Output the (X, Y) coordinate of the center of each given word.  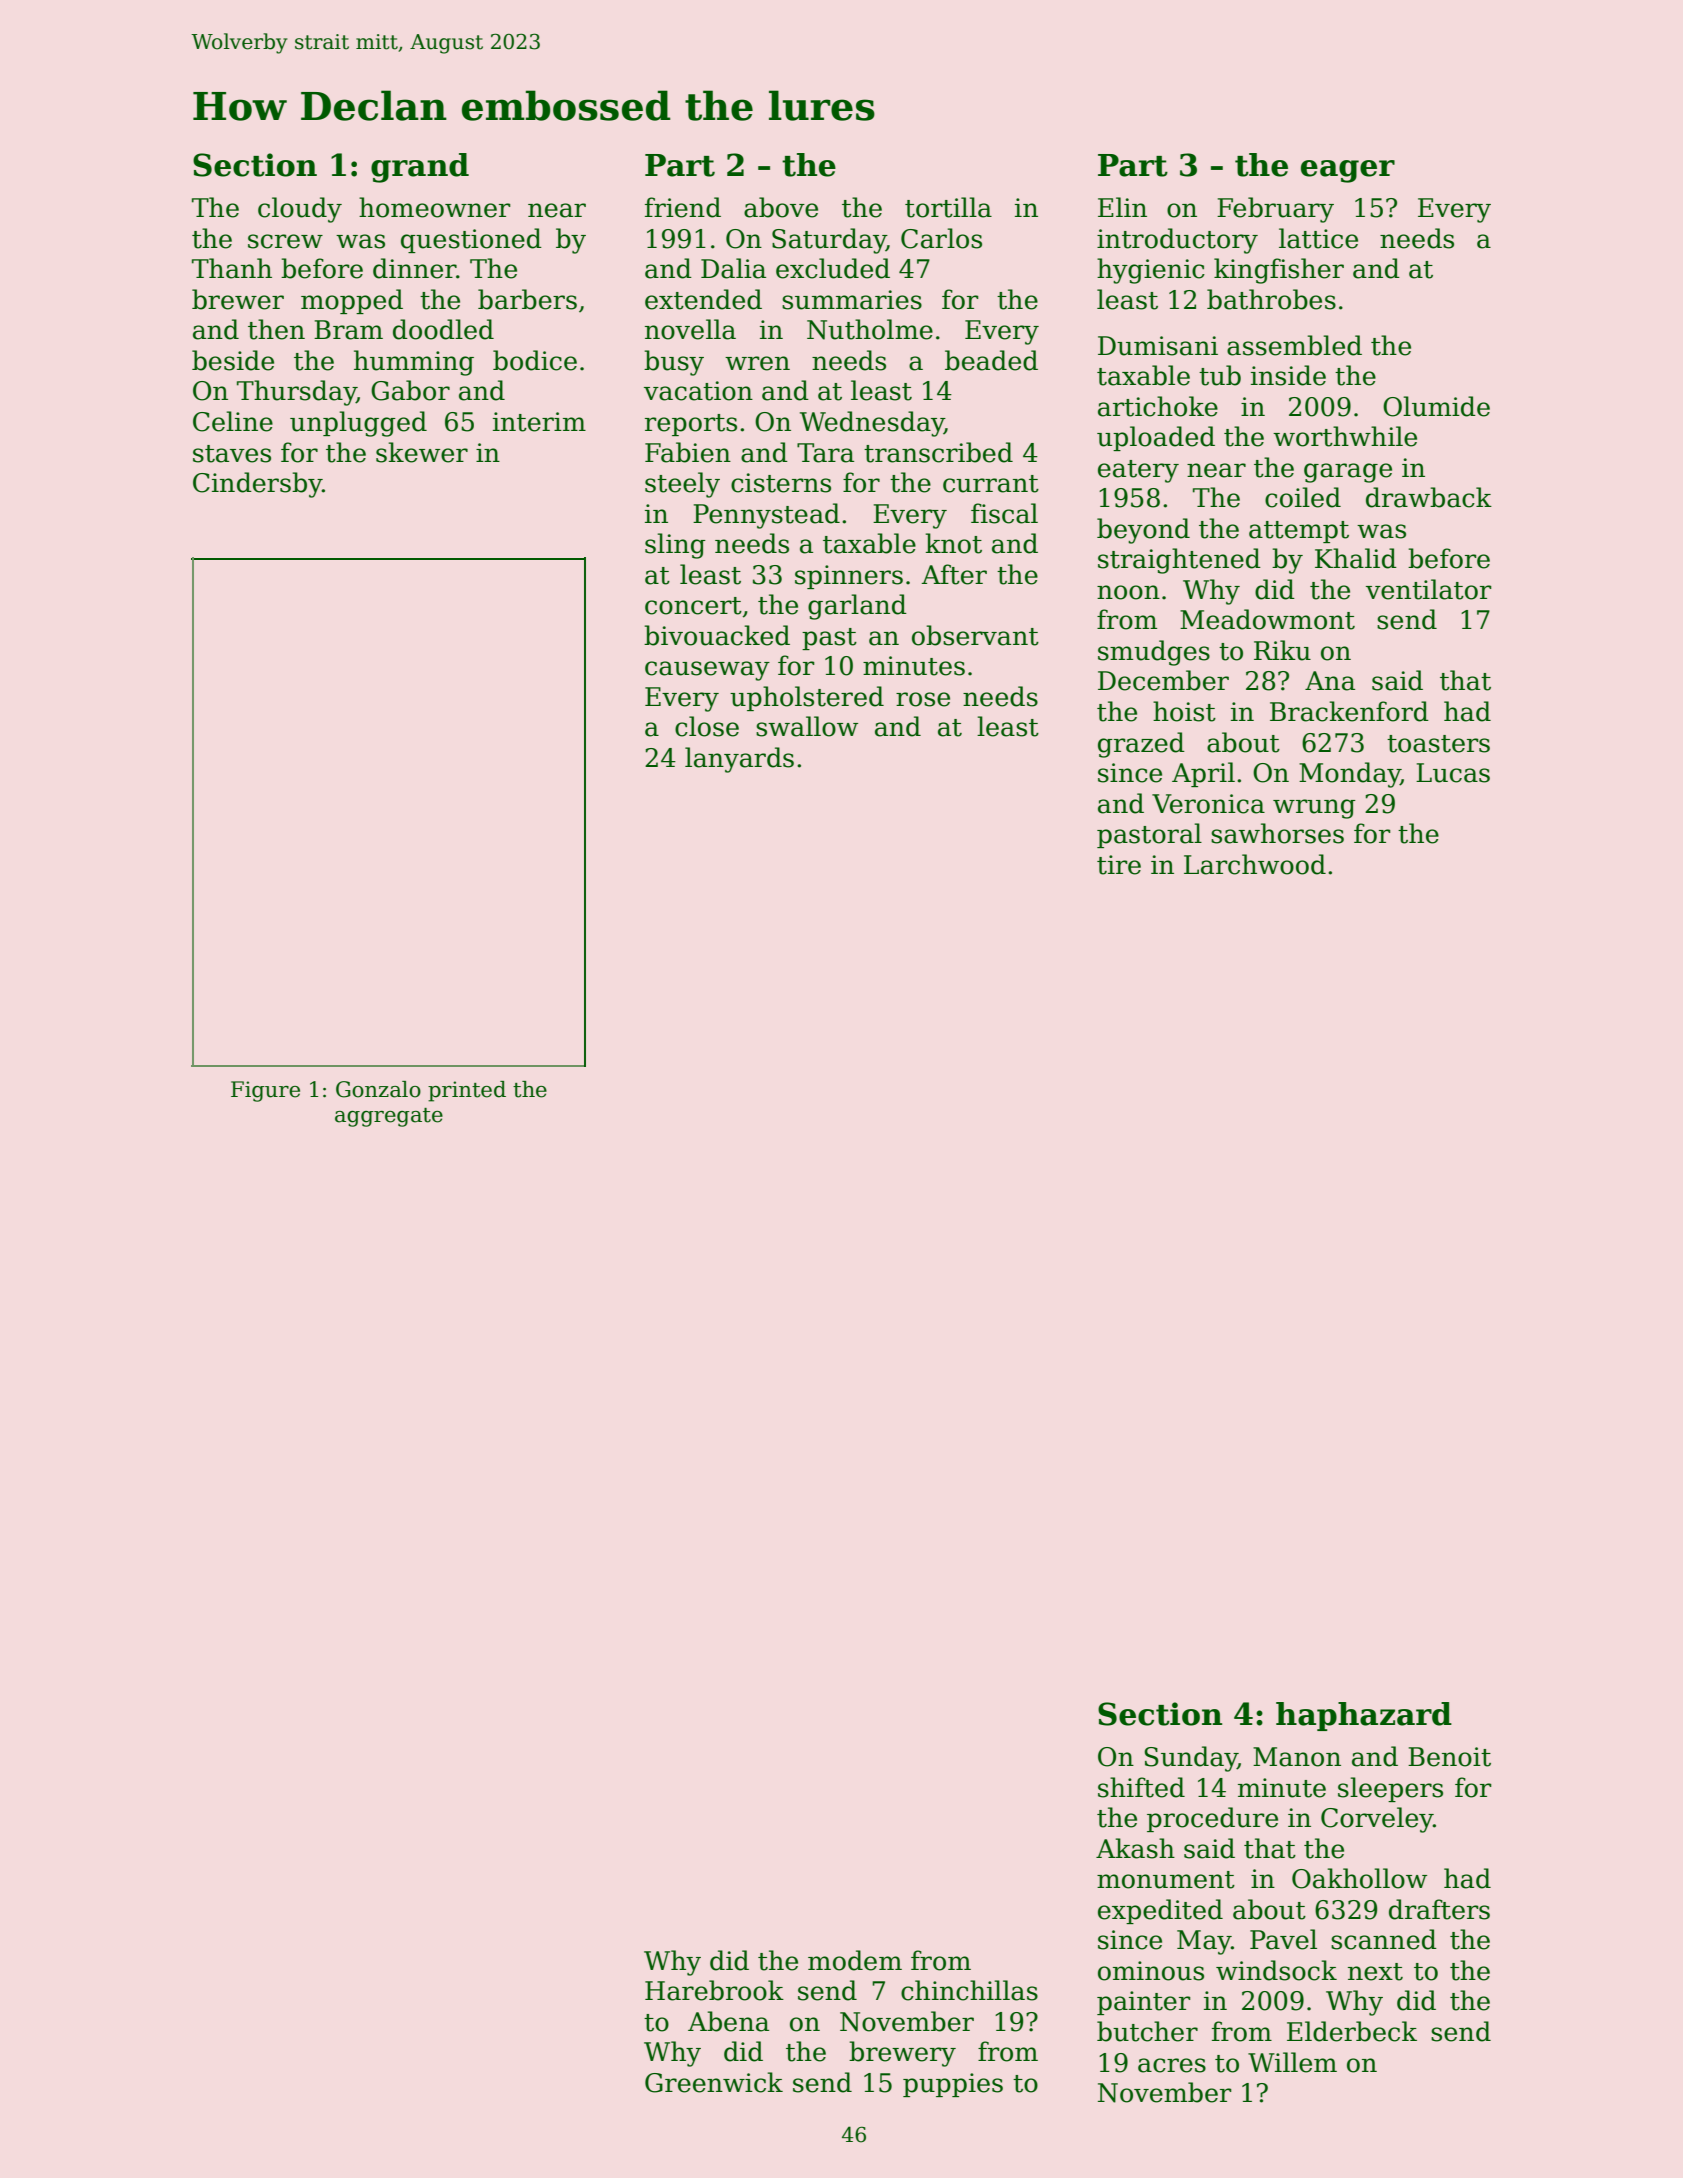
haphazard (1364, 1716)
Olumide (1436, 406)
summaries (852, 300)
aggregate (389, 1117)
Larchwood (1255, 864)
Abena (728, 2021)
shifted (1141, 1787)
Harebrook (714, 1990)
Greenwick (714, 2082)
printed (467, 1091)
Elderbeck (1352, 2031)
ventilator (1429, 589)
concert (693, 606)
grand (420, 168)
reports (691, 425)
